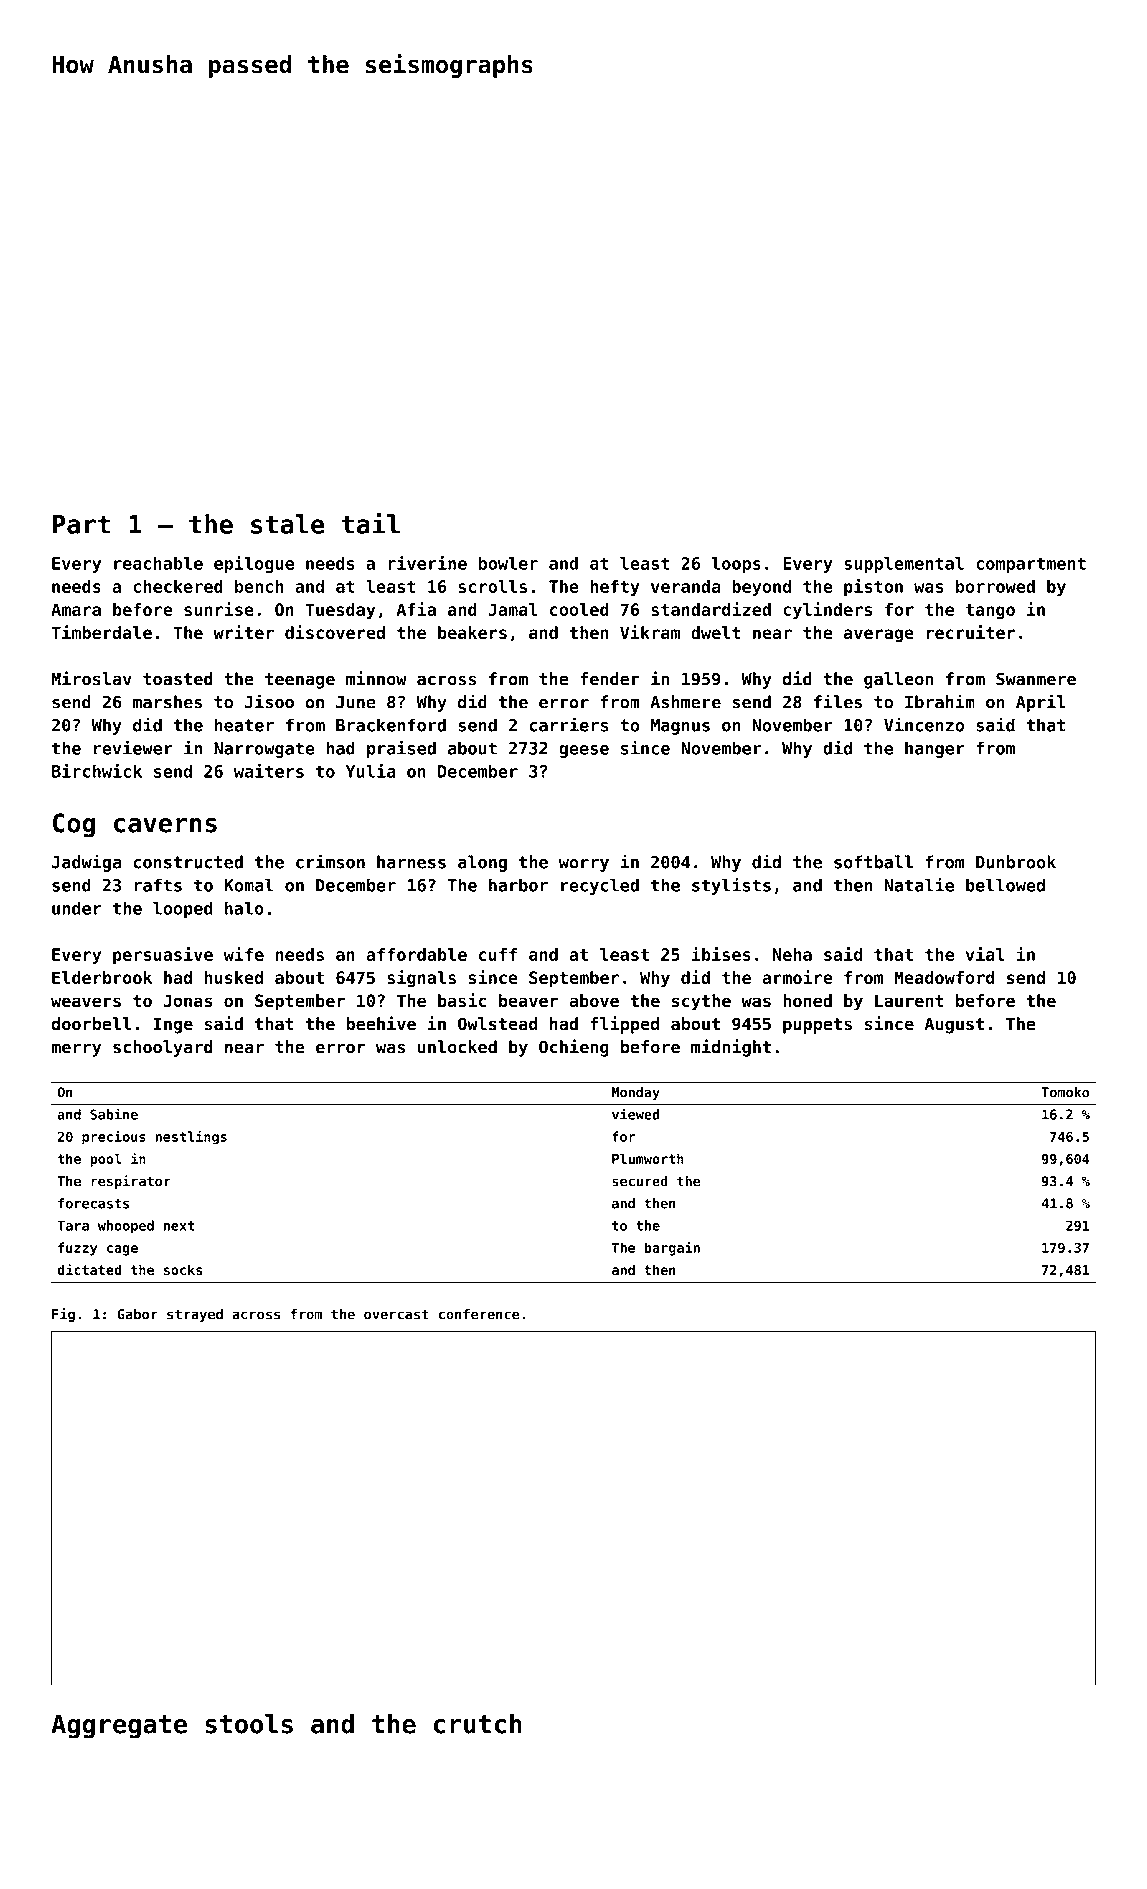 This page has width=1147, height=1889. Describe the element at coordinates (995, 586) in the page. I see `borrowed` at that location.
